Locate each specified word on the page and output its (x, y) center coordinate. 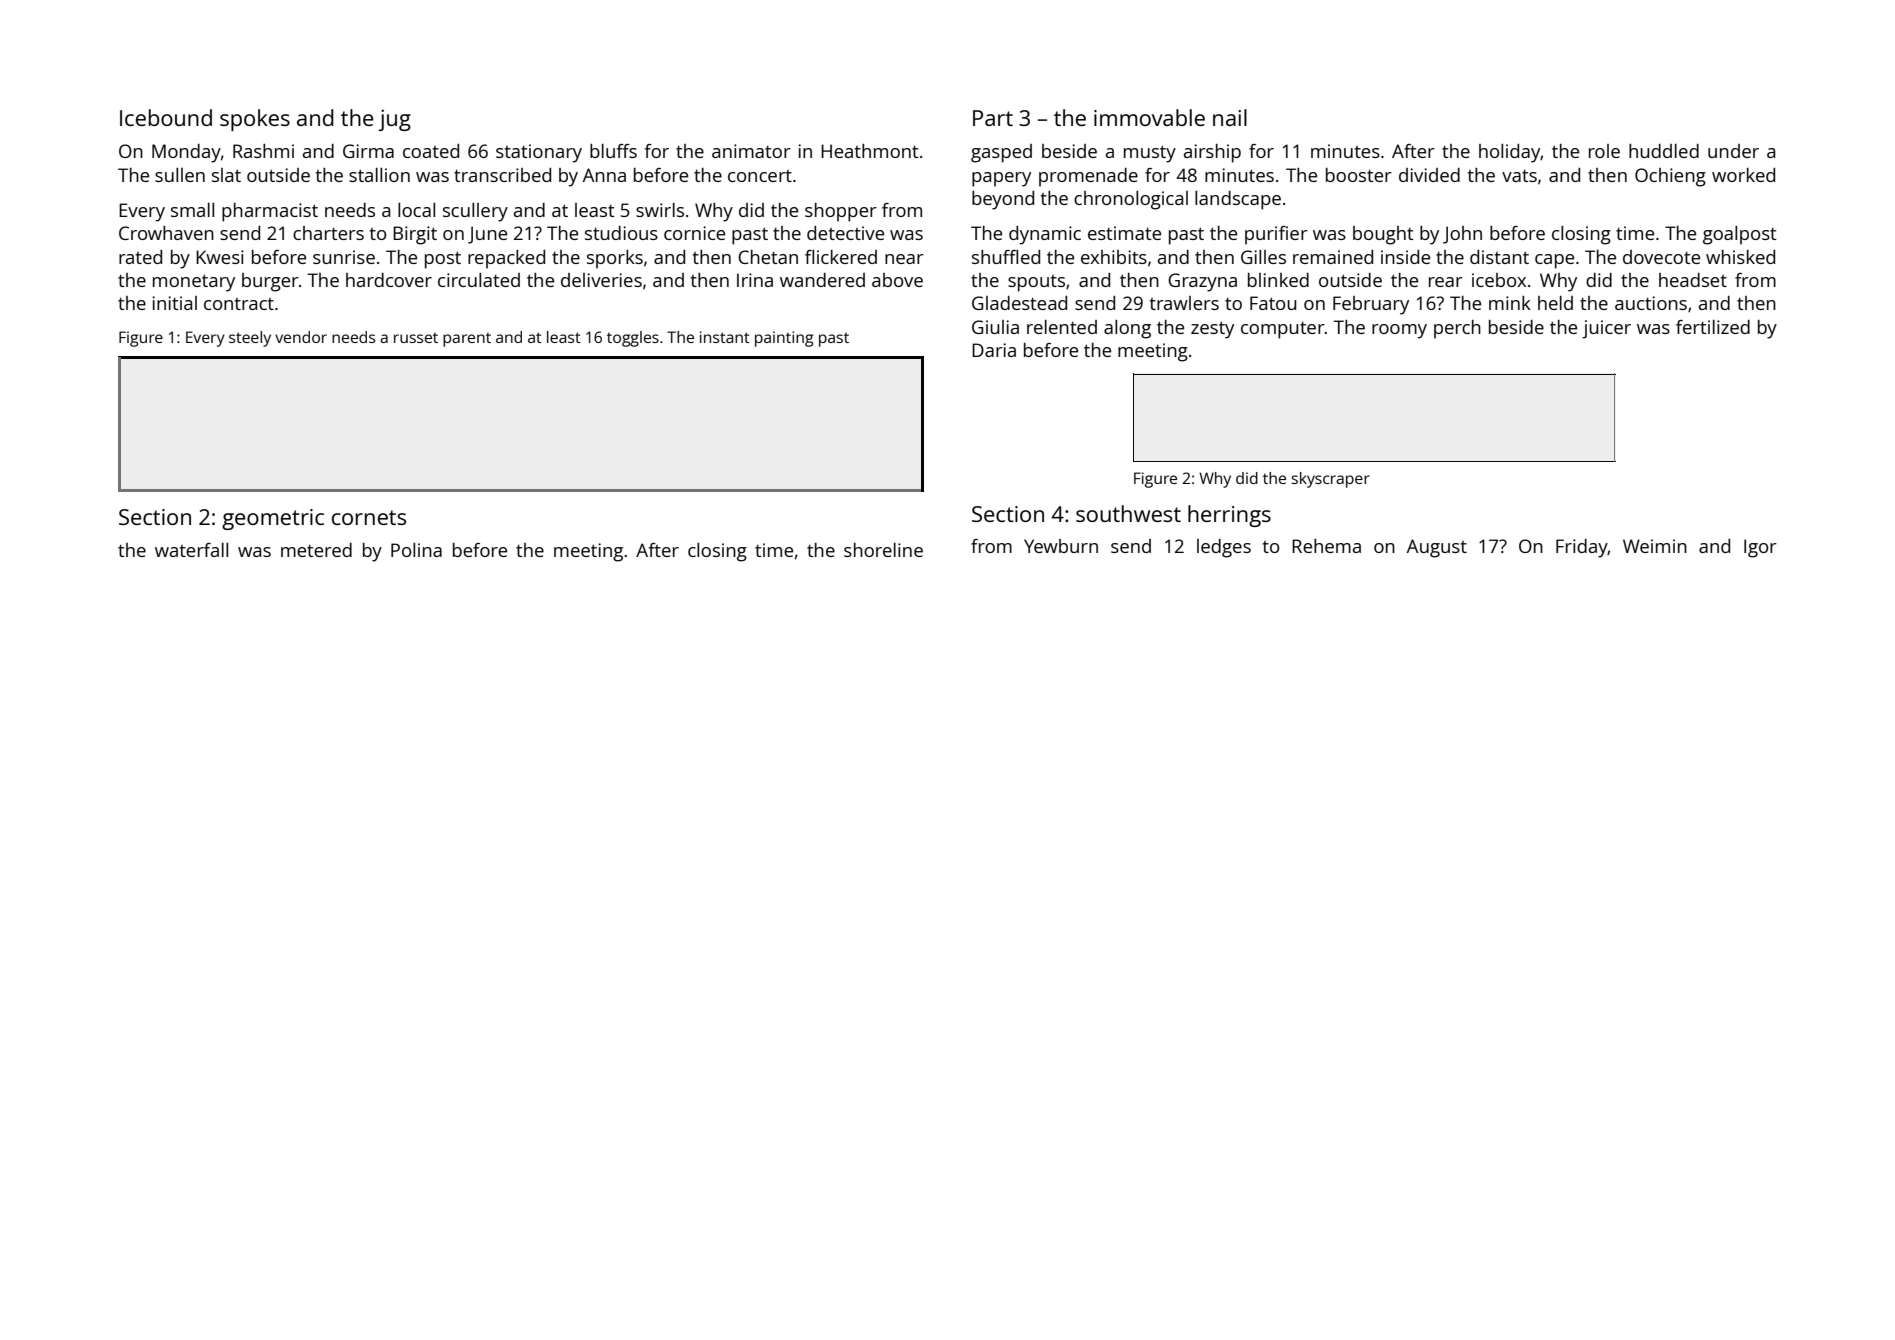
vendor (301, 337)
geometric (273, 519)
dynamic (1045, 235)
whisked (1740, 257)
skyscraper (1330, 480)
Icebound (166, 117)
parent (467, 340)
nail (1230, 117)
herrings (1229, 516)
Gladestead (1019, 303)
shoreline (883, 550)
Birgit (415, 235)
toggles (633, 339)
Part (993, 118)
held (1555, 303)
